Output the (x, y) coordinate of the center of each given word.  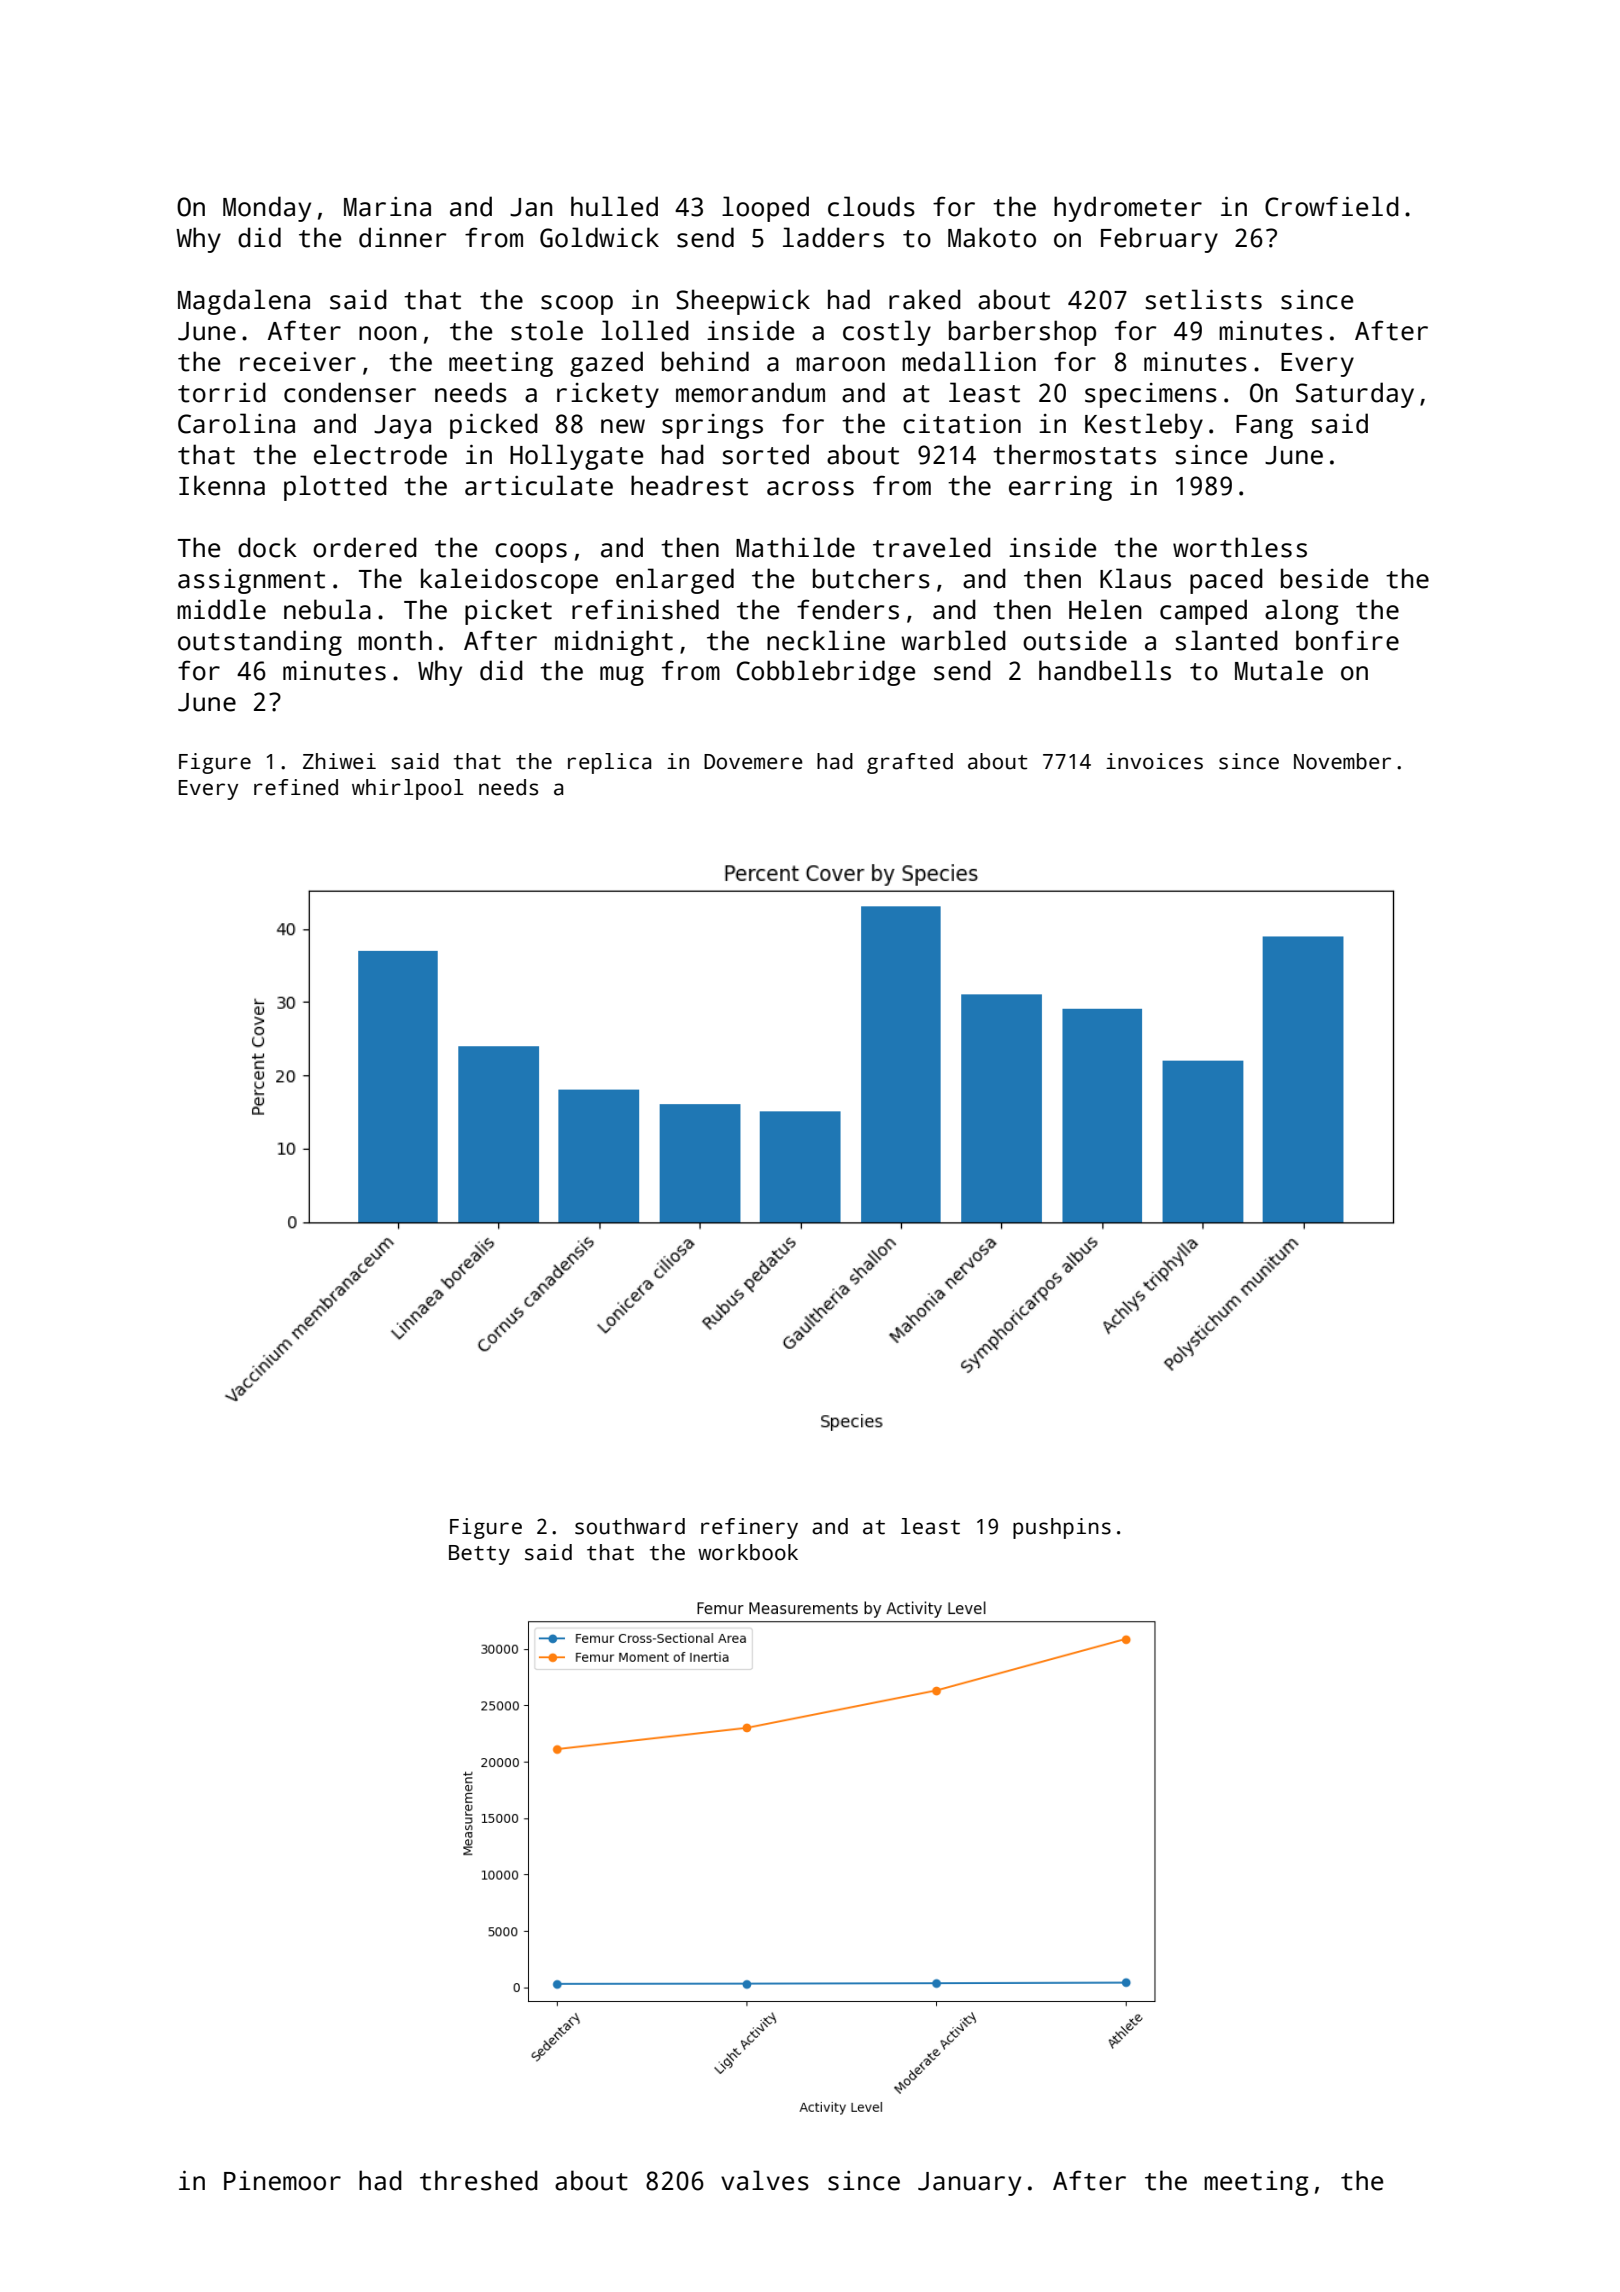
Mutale (1279, 670)
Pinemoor (282, 2181)
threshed (479, 2180)
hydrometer (1128, 209)
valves (765, 2180)
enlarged (675, 581)
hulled (614, 206)
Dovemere (753, 762)
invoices (1154, 761)
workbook (748, 1552)
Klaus (1135, 578)
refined (296, 787)
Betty (479, 1555)
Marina (387, 207)
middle (221, 609)
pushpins (1062, 1528)
